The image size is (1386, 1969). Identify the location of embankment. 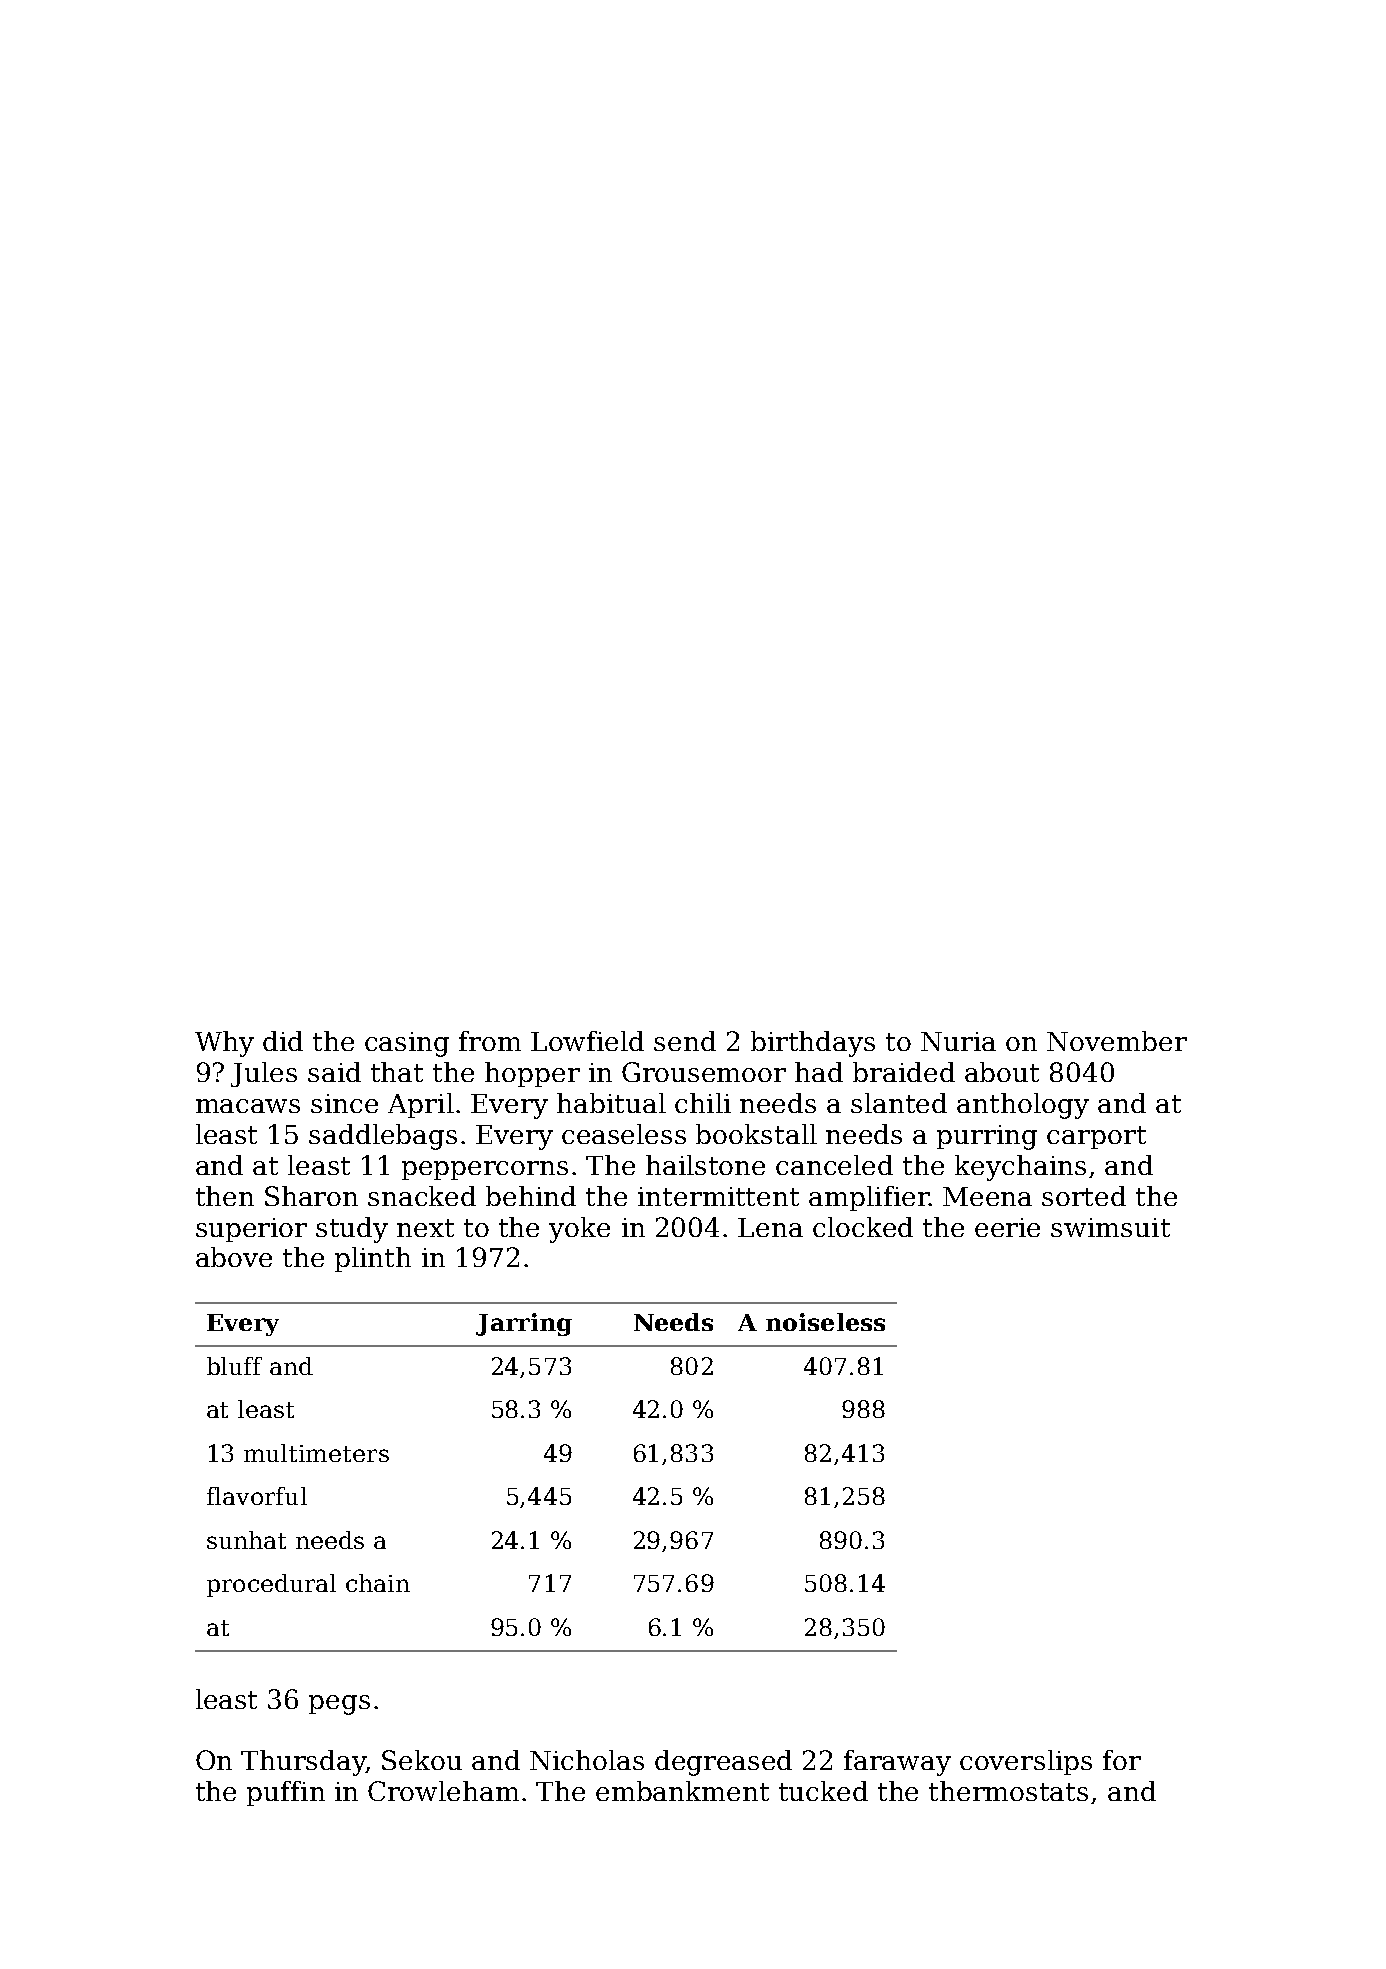
(682, 1791).
